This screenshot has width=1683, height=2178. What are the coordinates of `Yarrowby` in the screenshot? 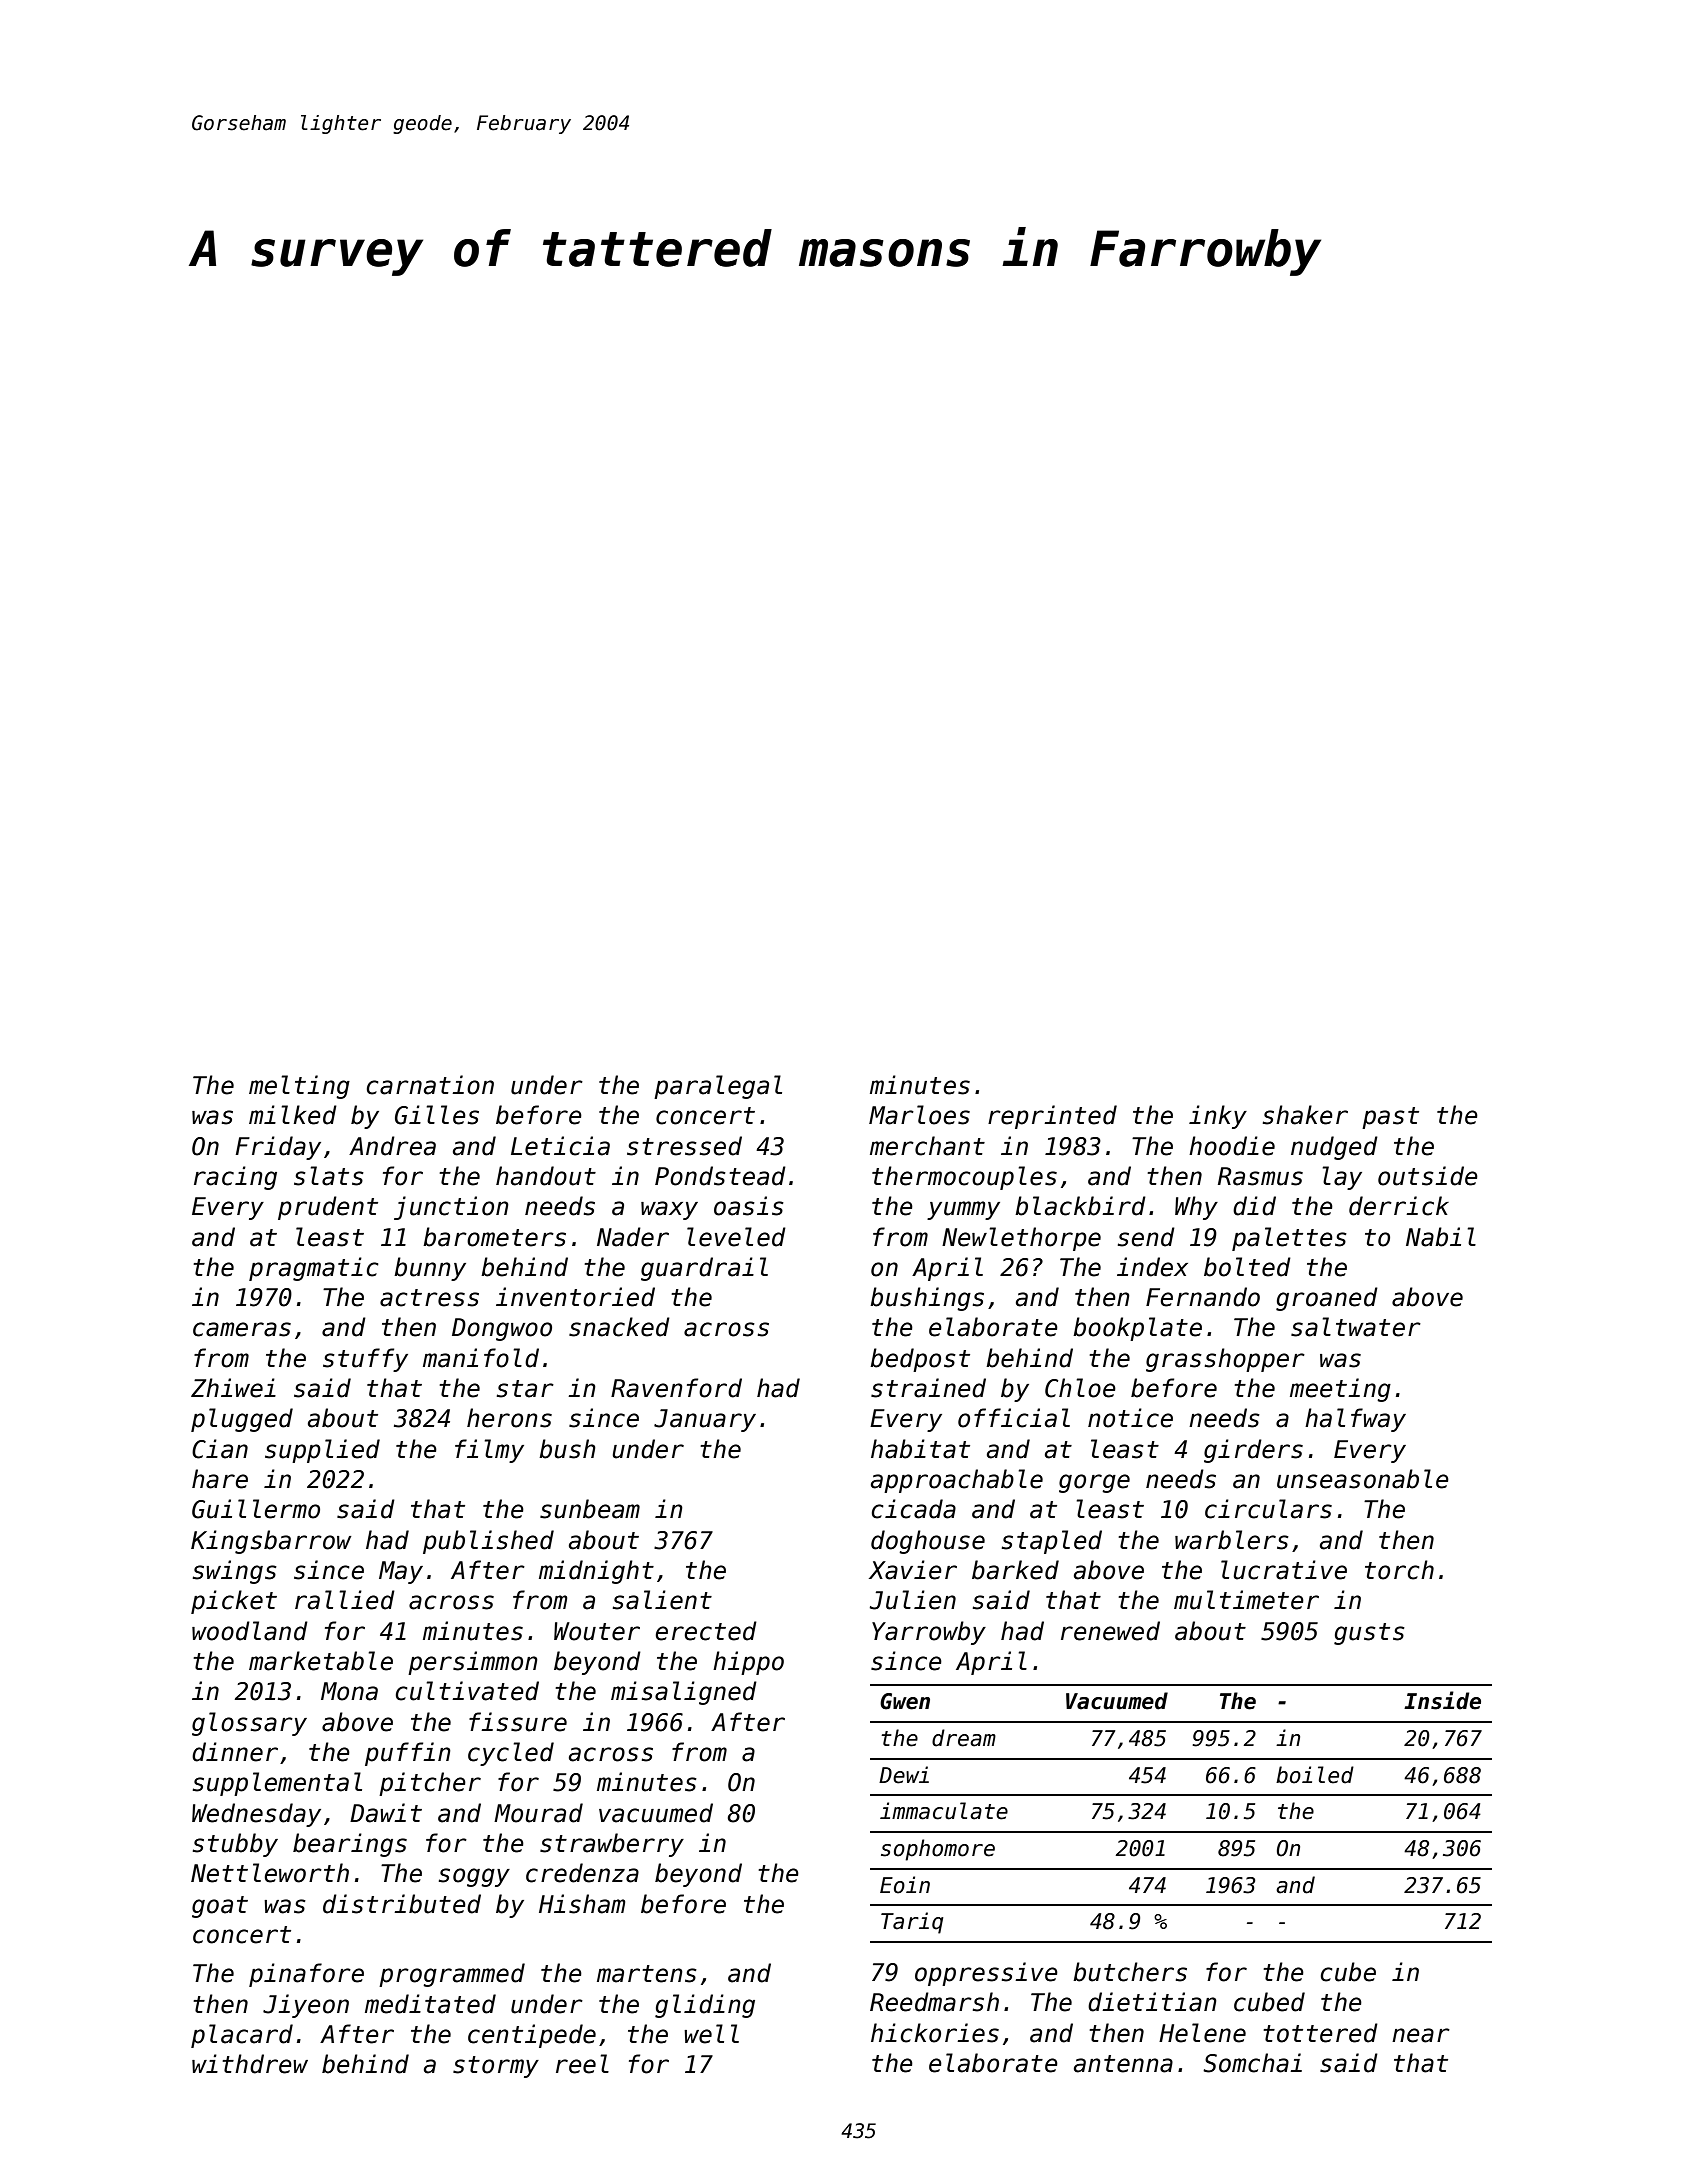 It's located at (929, 1633).
